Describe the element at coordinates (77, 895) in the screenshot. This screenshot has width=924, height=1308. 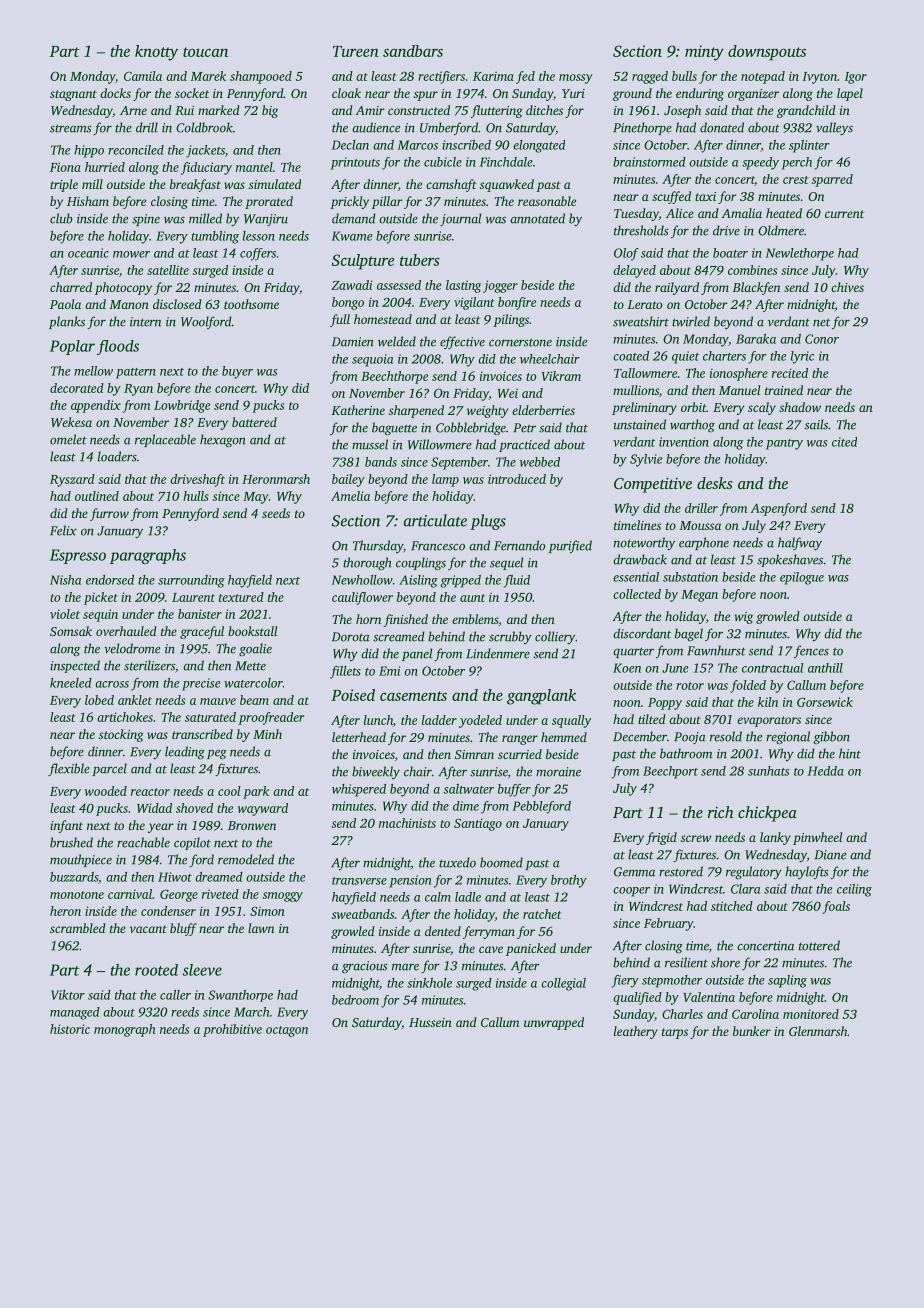
I see `monotone` at that location.
